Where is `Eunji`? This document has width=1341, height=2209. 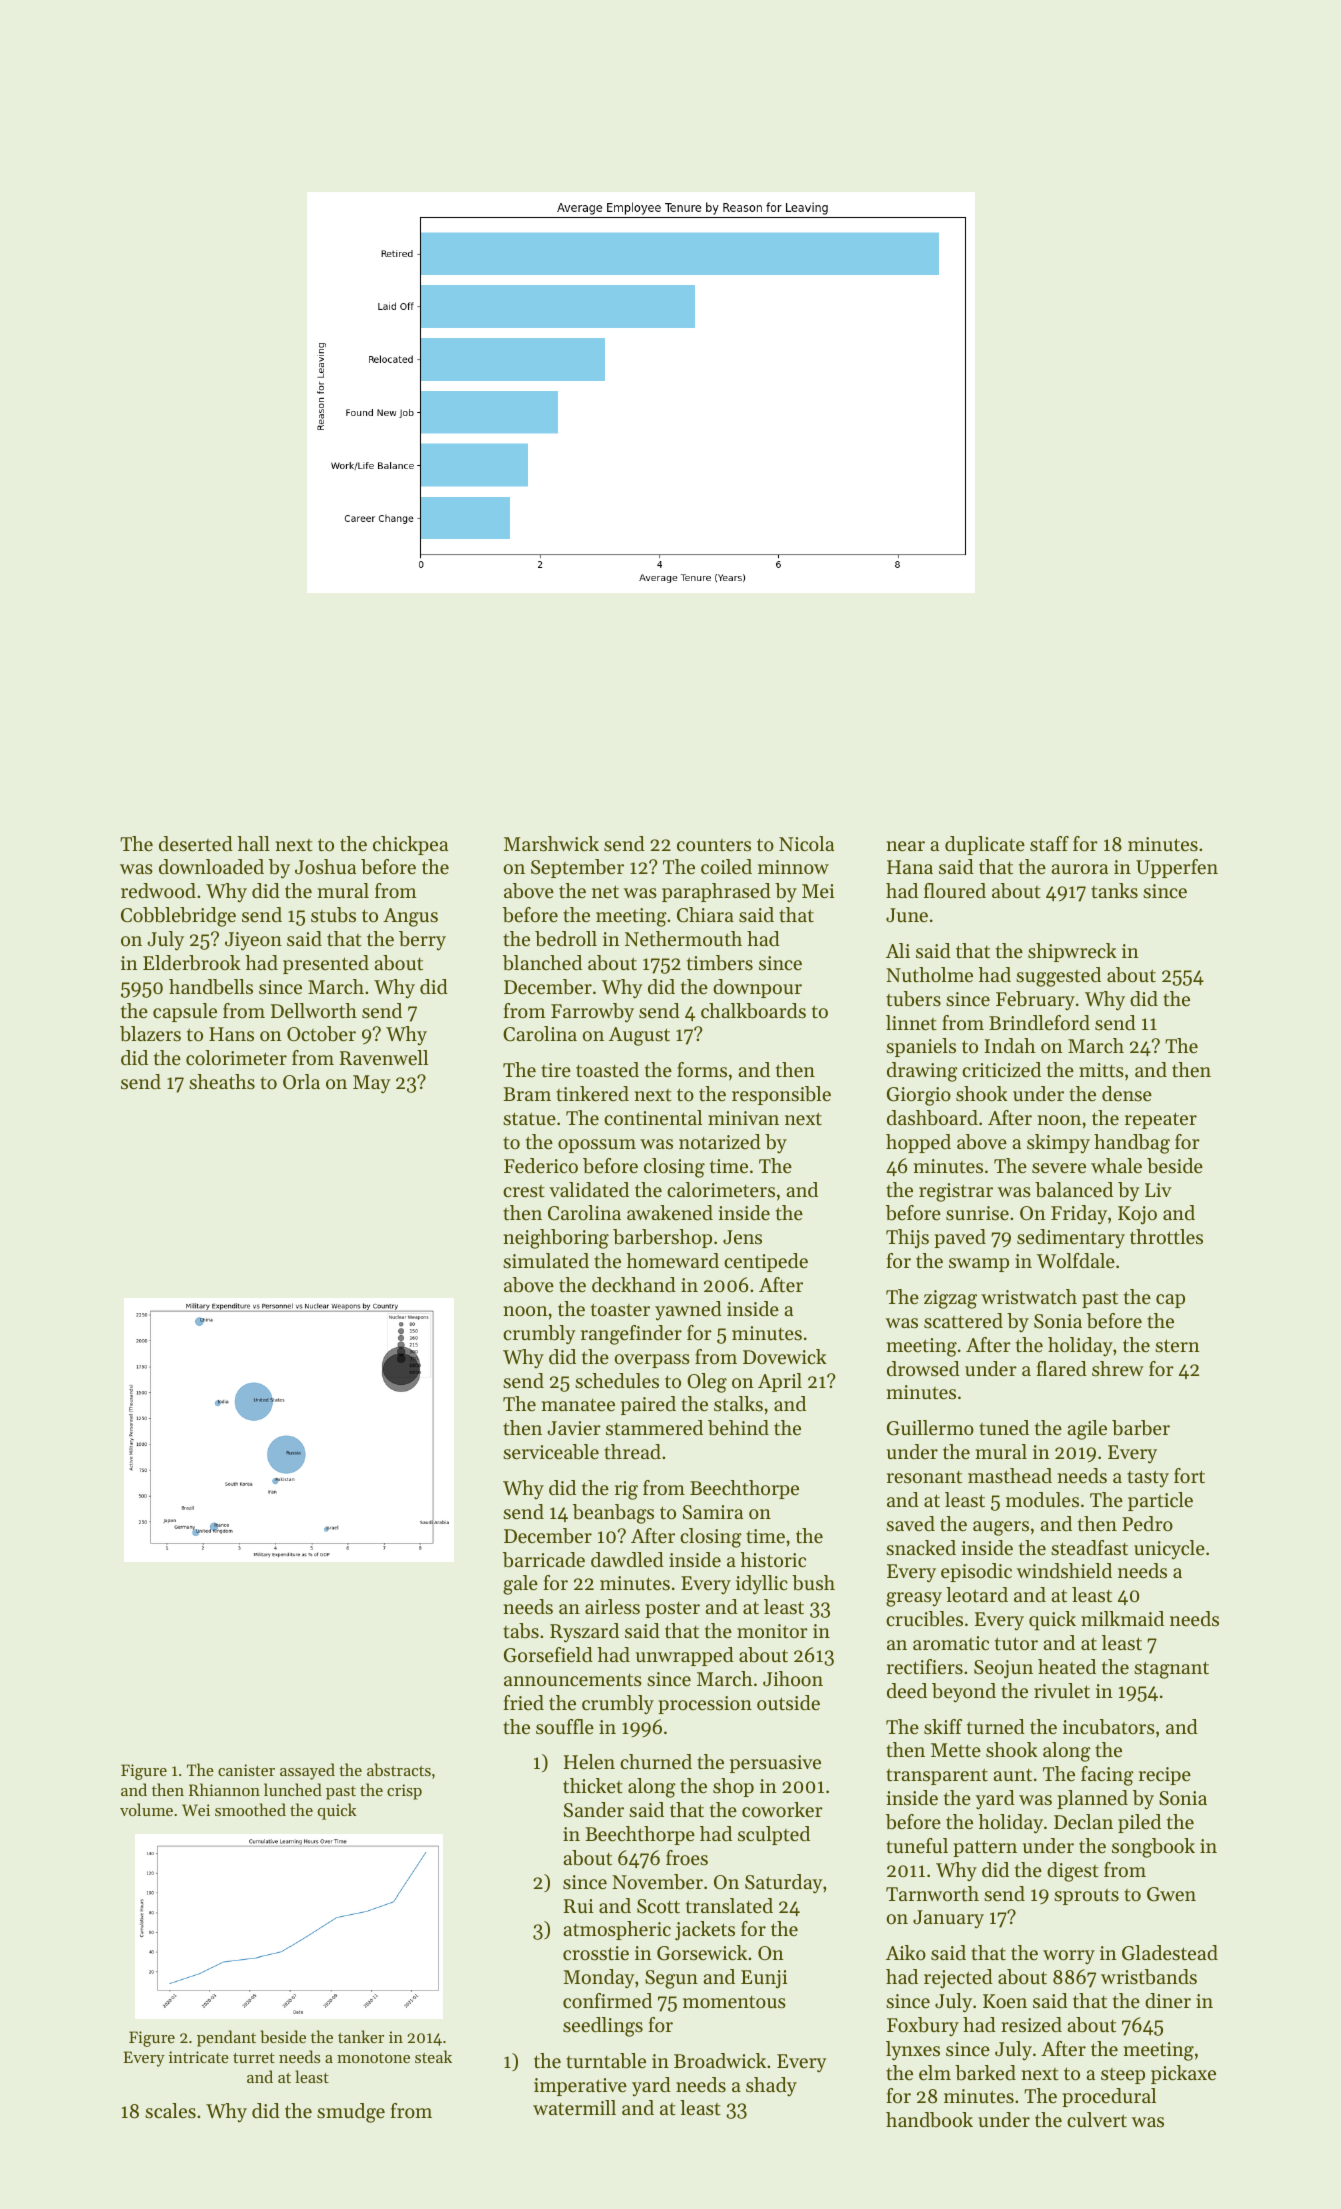
Eunji is located at coordinates (764, 1979).
